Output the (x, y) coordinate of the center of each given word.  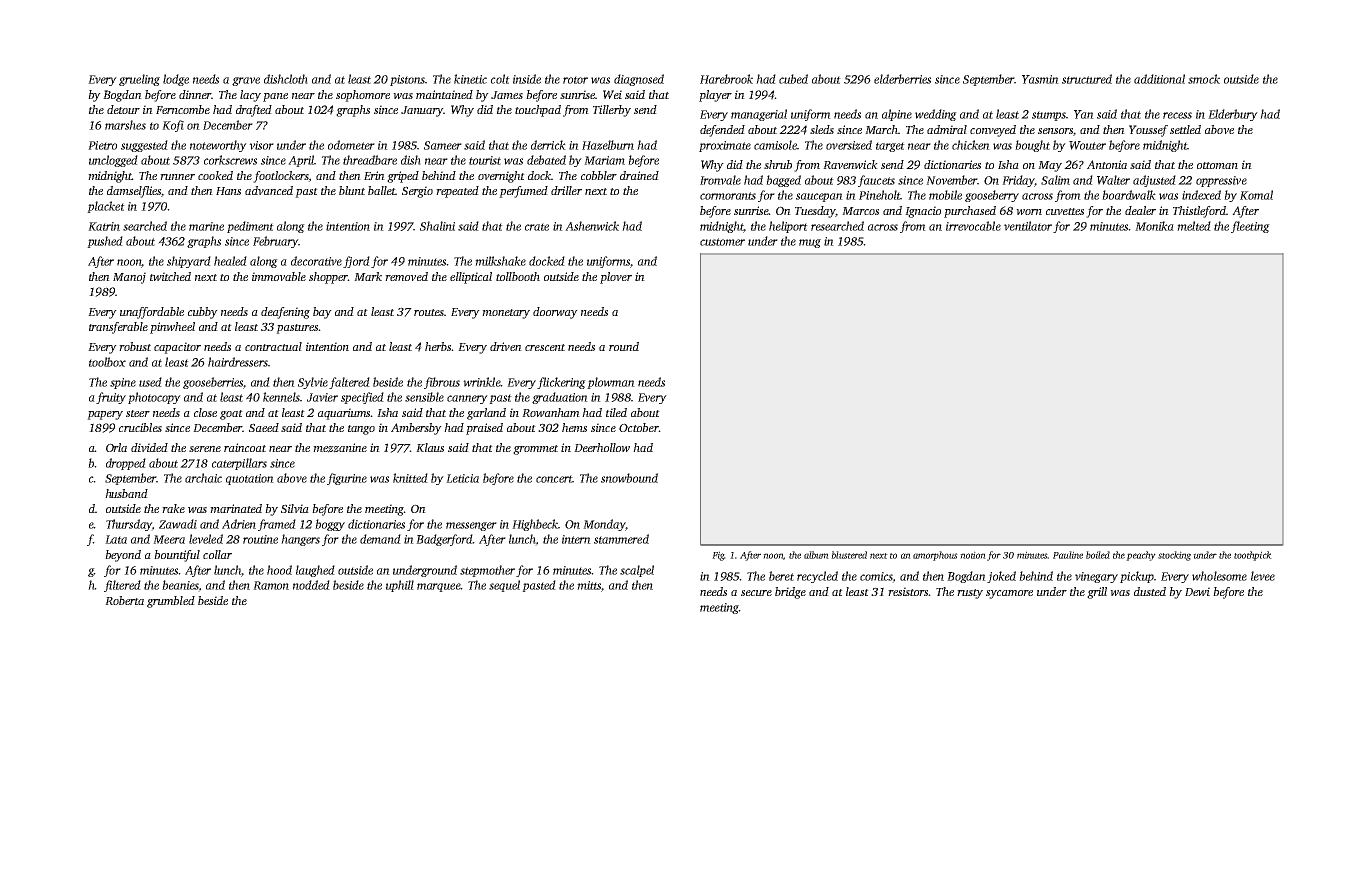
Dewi (1197, 591)
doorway (555, 313)
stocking (1174, 556)
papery (105, 415)
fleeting (1250, 227)
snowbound (629, 478)
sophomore (363, 96)
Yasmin (1040, 79)
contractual (273, 346)
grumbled (171, 602)
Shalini (437, 226)
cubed (793, 79)
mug (810, 243)
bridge (790, 593)
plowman (611, 383)
